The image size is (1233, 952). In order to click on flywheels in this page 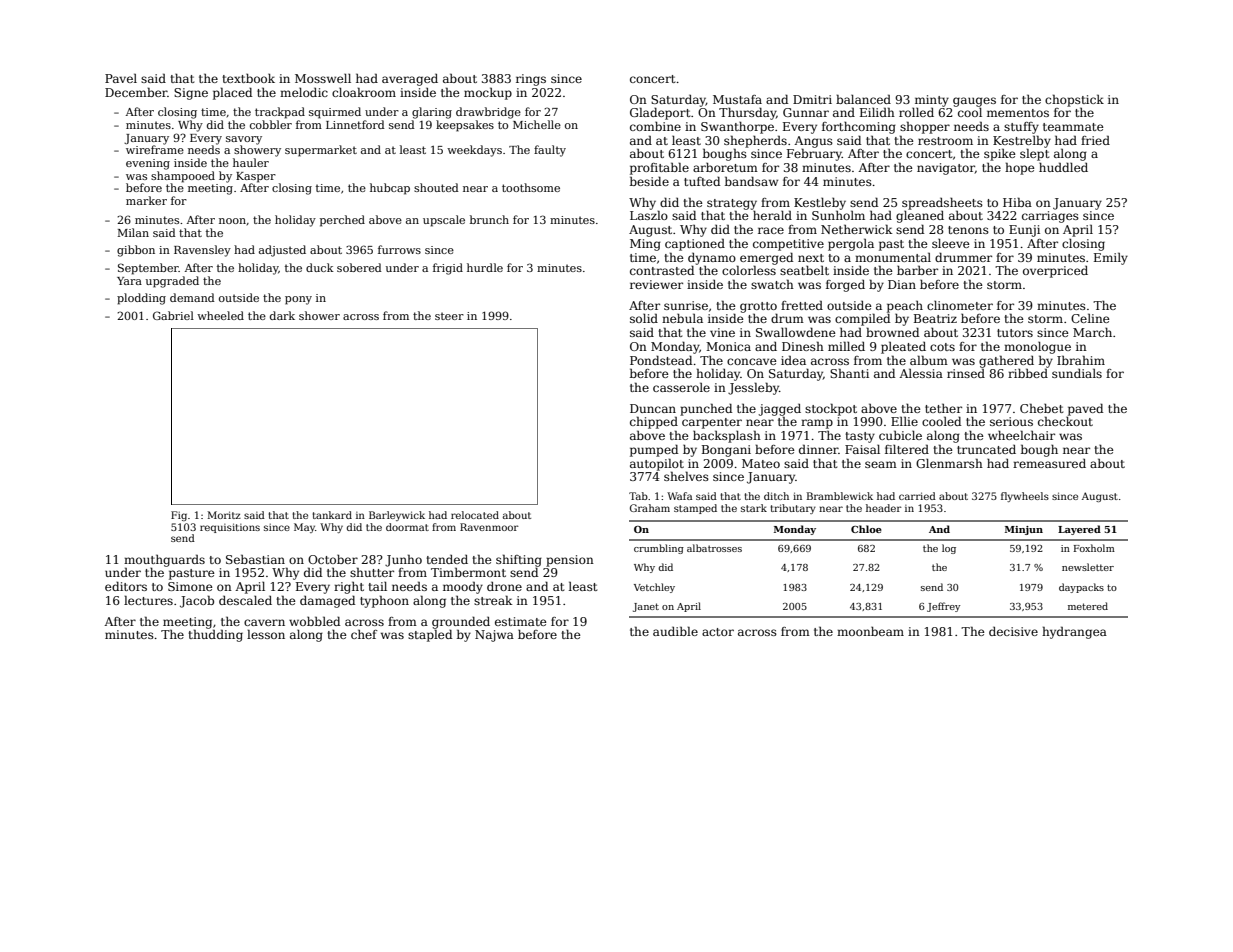, I will do `click(1025, 497)`.
